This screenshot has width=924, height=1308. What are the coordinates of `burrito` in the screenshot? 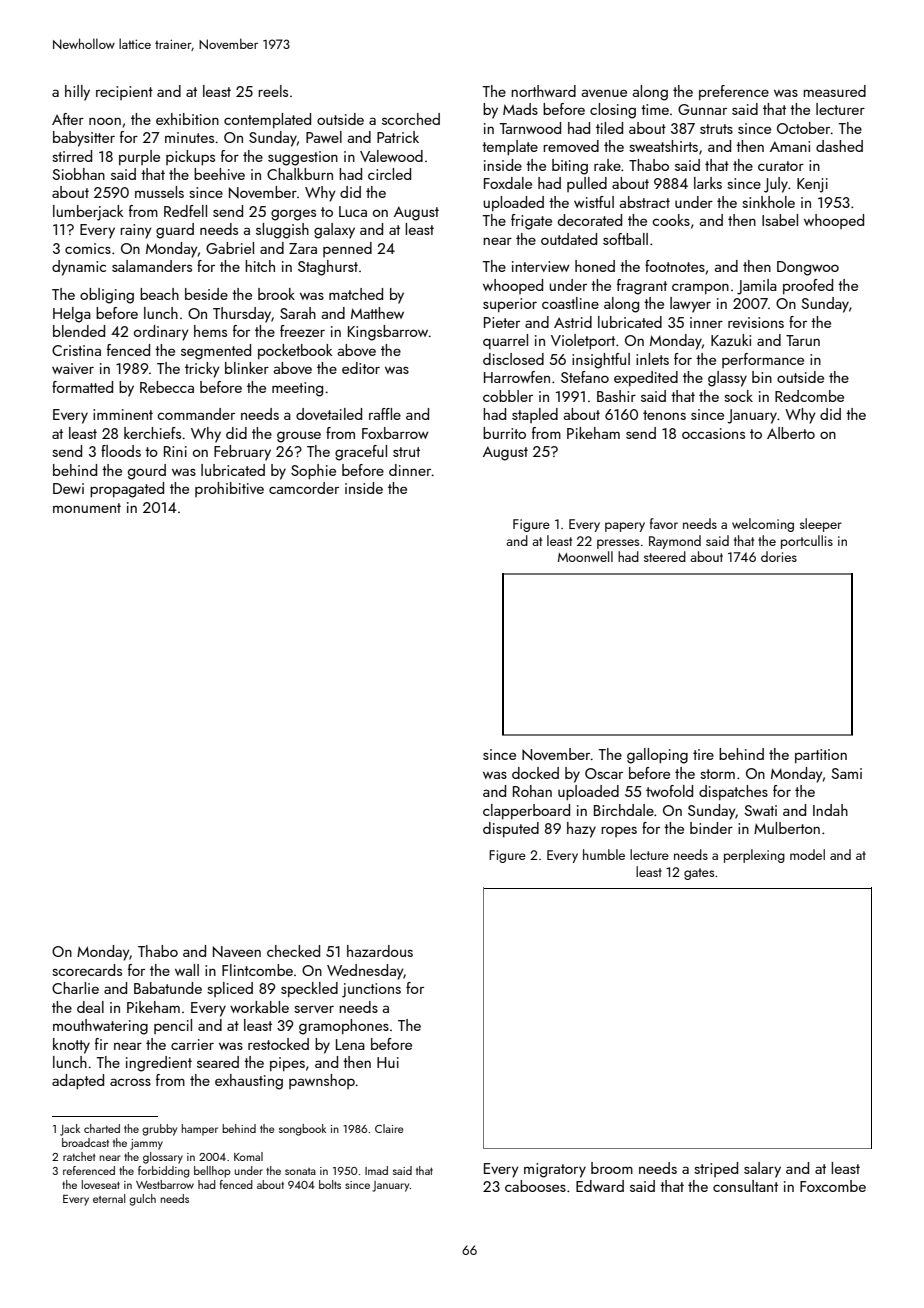 It's located at (504, 433).
